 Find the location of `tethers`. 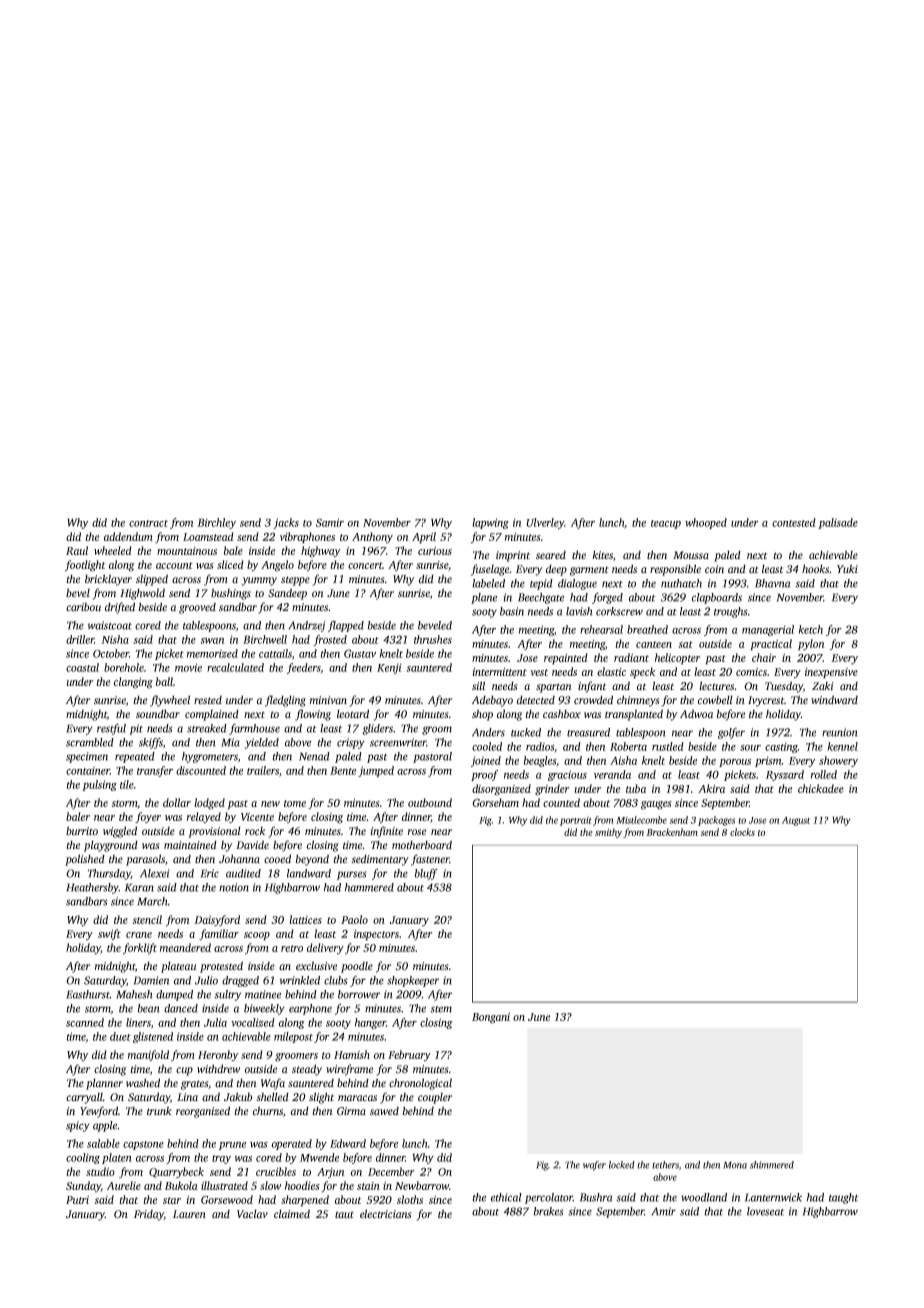

tethers is located at coordinates (665, 1165).
